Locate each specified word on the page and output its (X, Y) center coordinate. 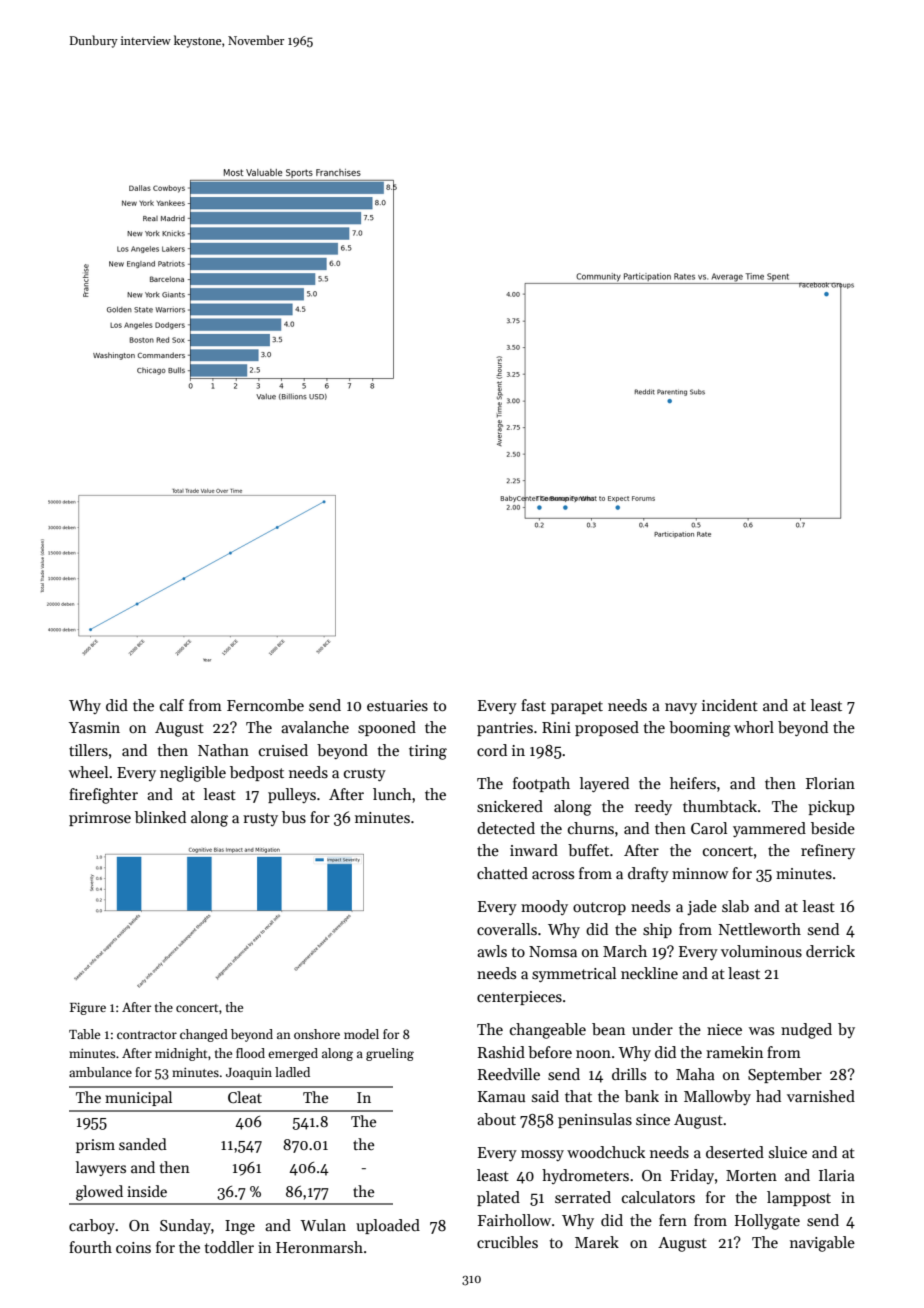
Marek (597, 1242)
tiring (428, 752)
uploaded (388, 1226)
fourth (90, 1247)
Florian (830, 783)
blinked (160, 817)
